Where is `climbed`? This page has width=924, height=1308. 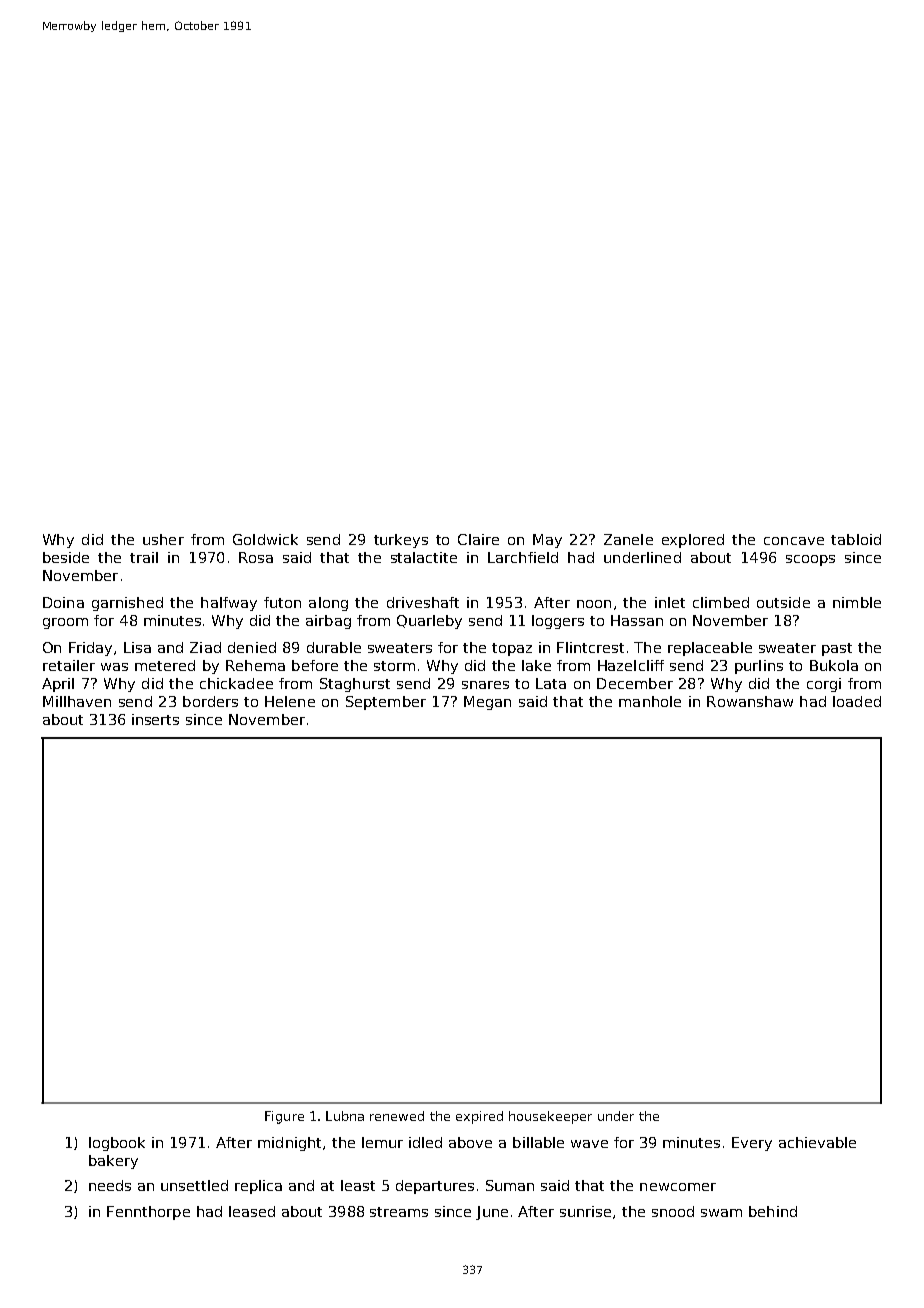 climbed is located at coordinates (721, 602).
